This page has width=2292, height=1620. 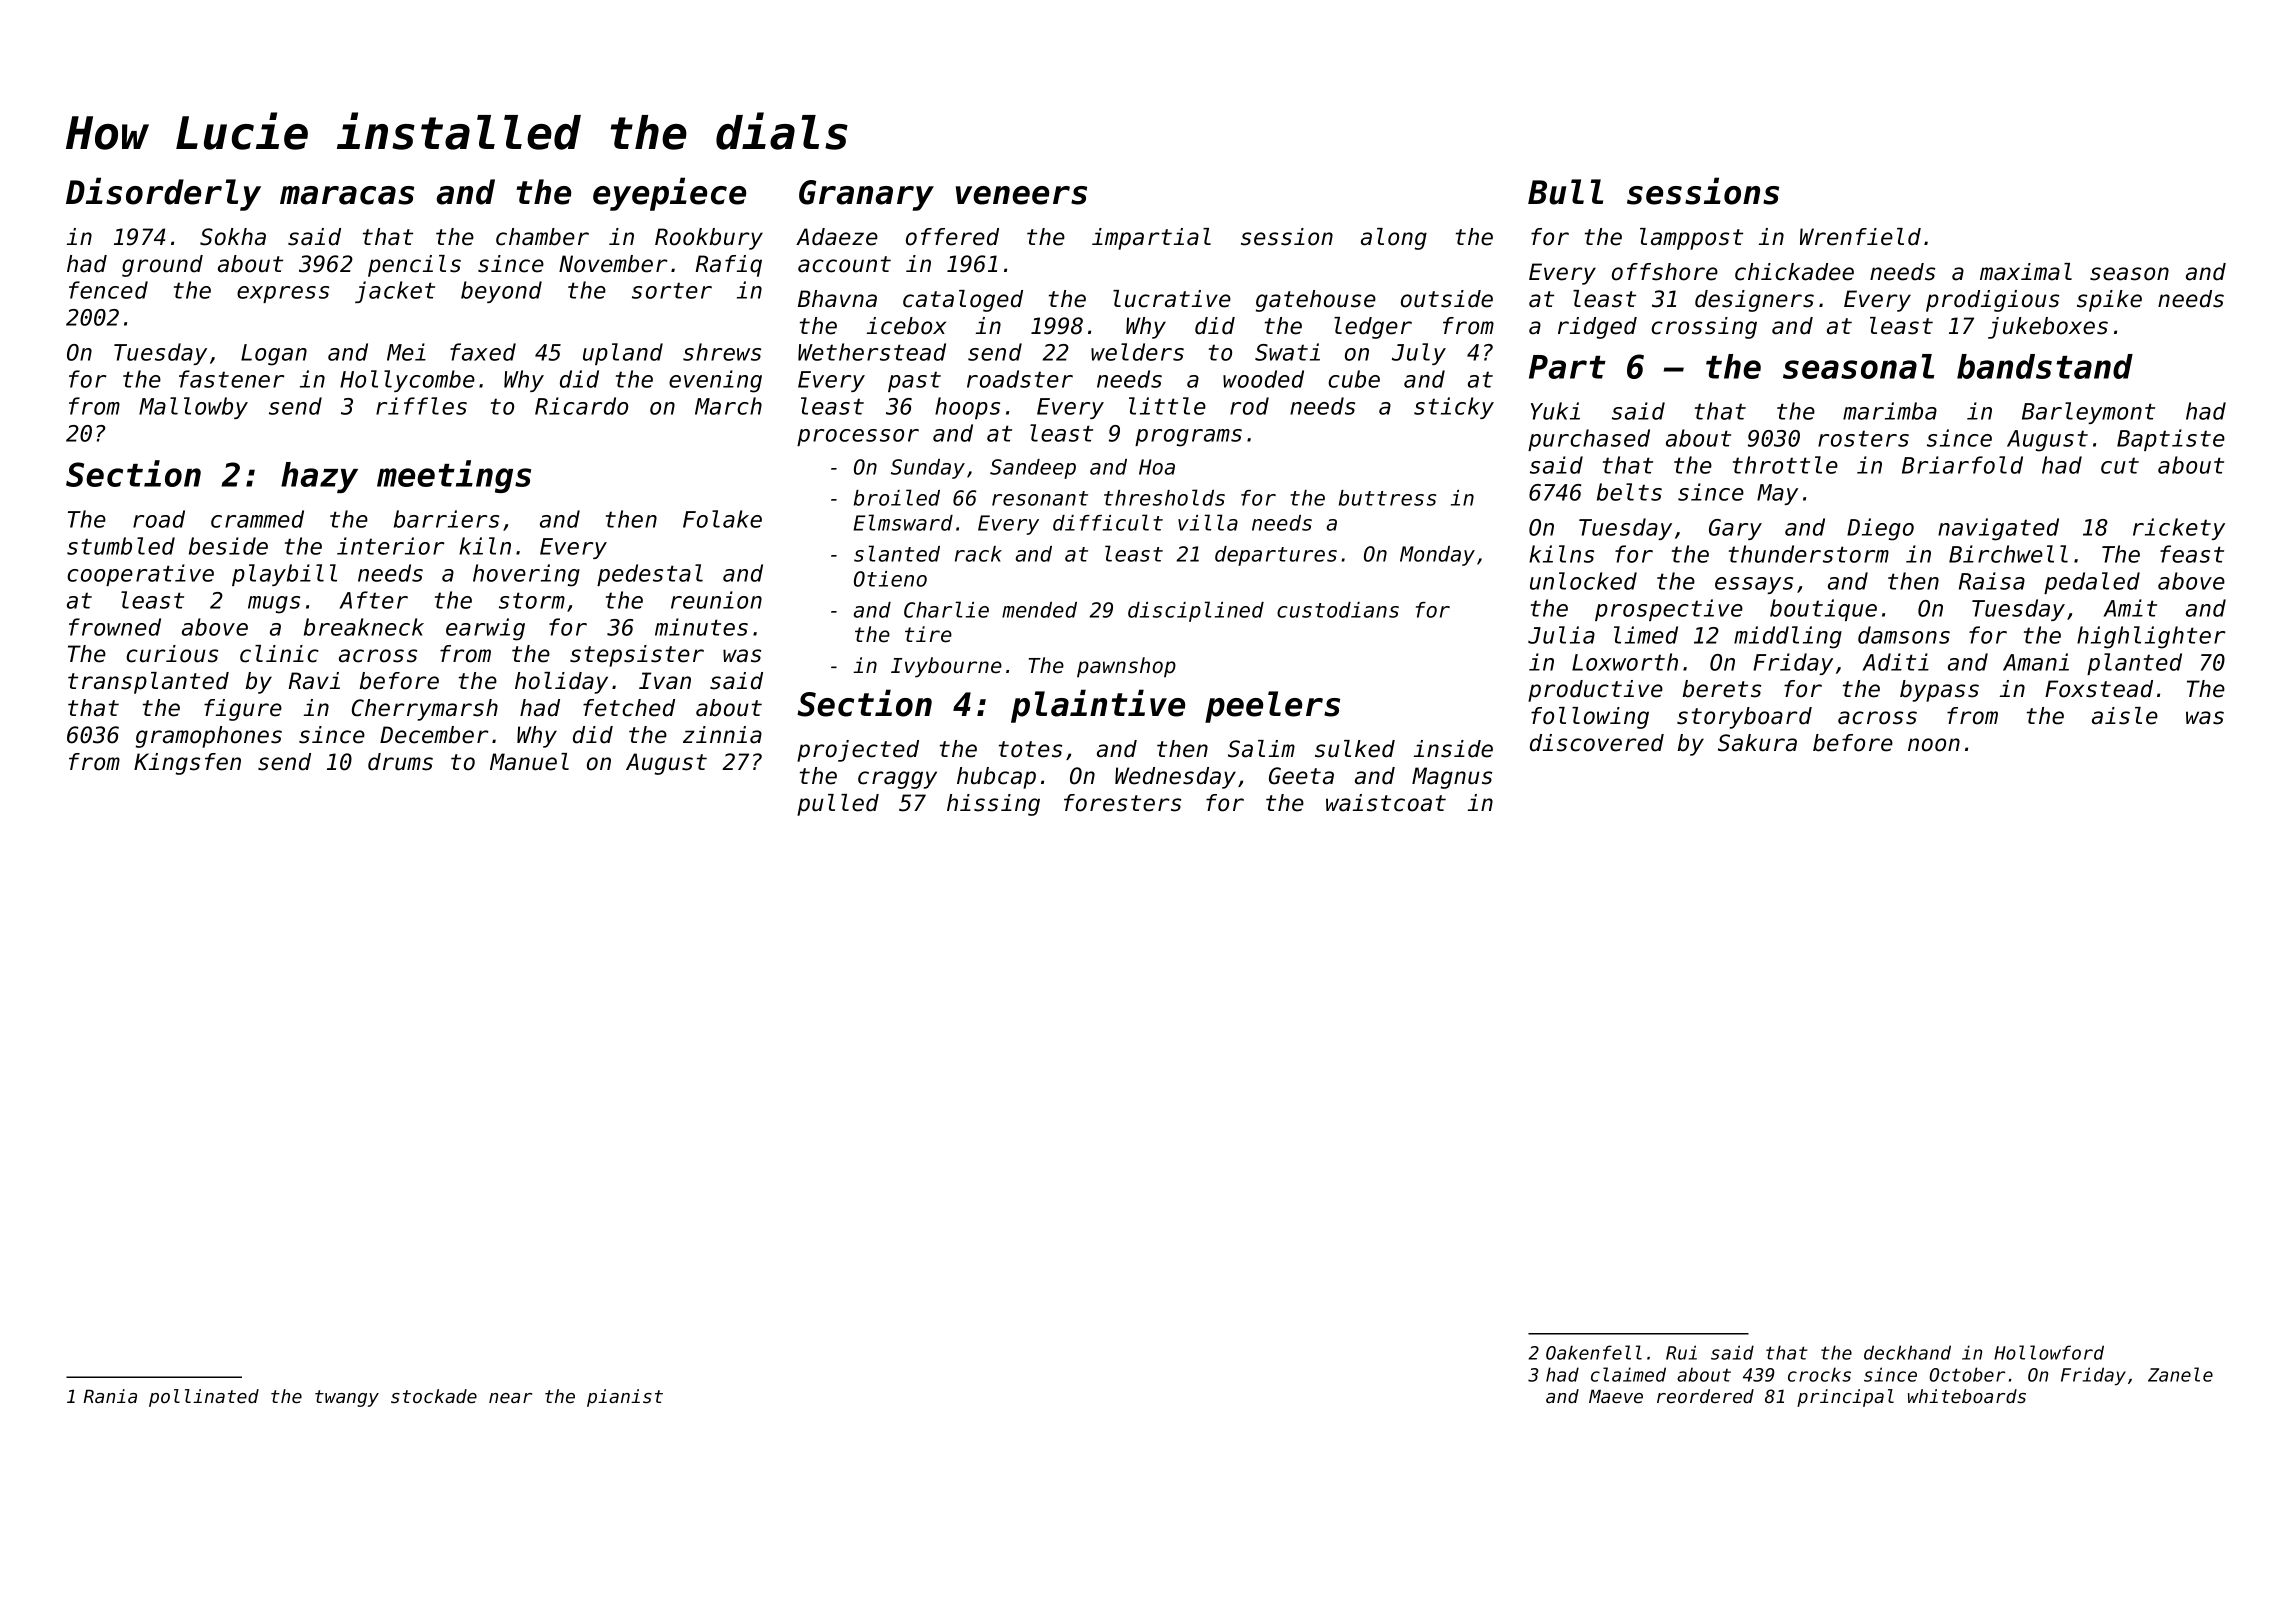 I want to click on May, so click(x=1777, y=494).
